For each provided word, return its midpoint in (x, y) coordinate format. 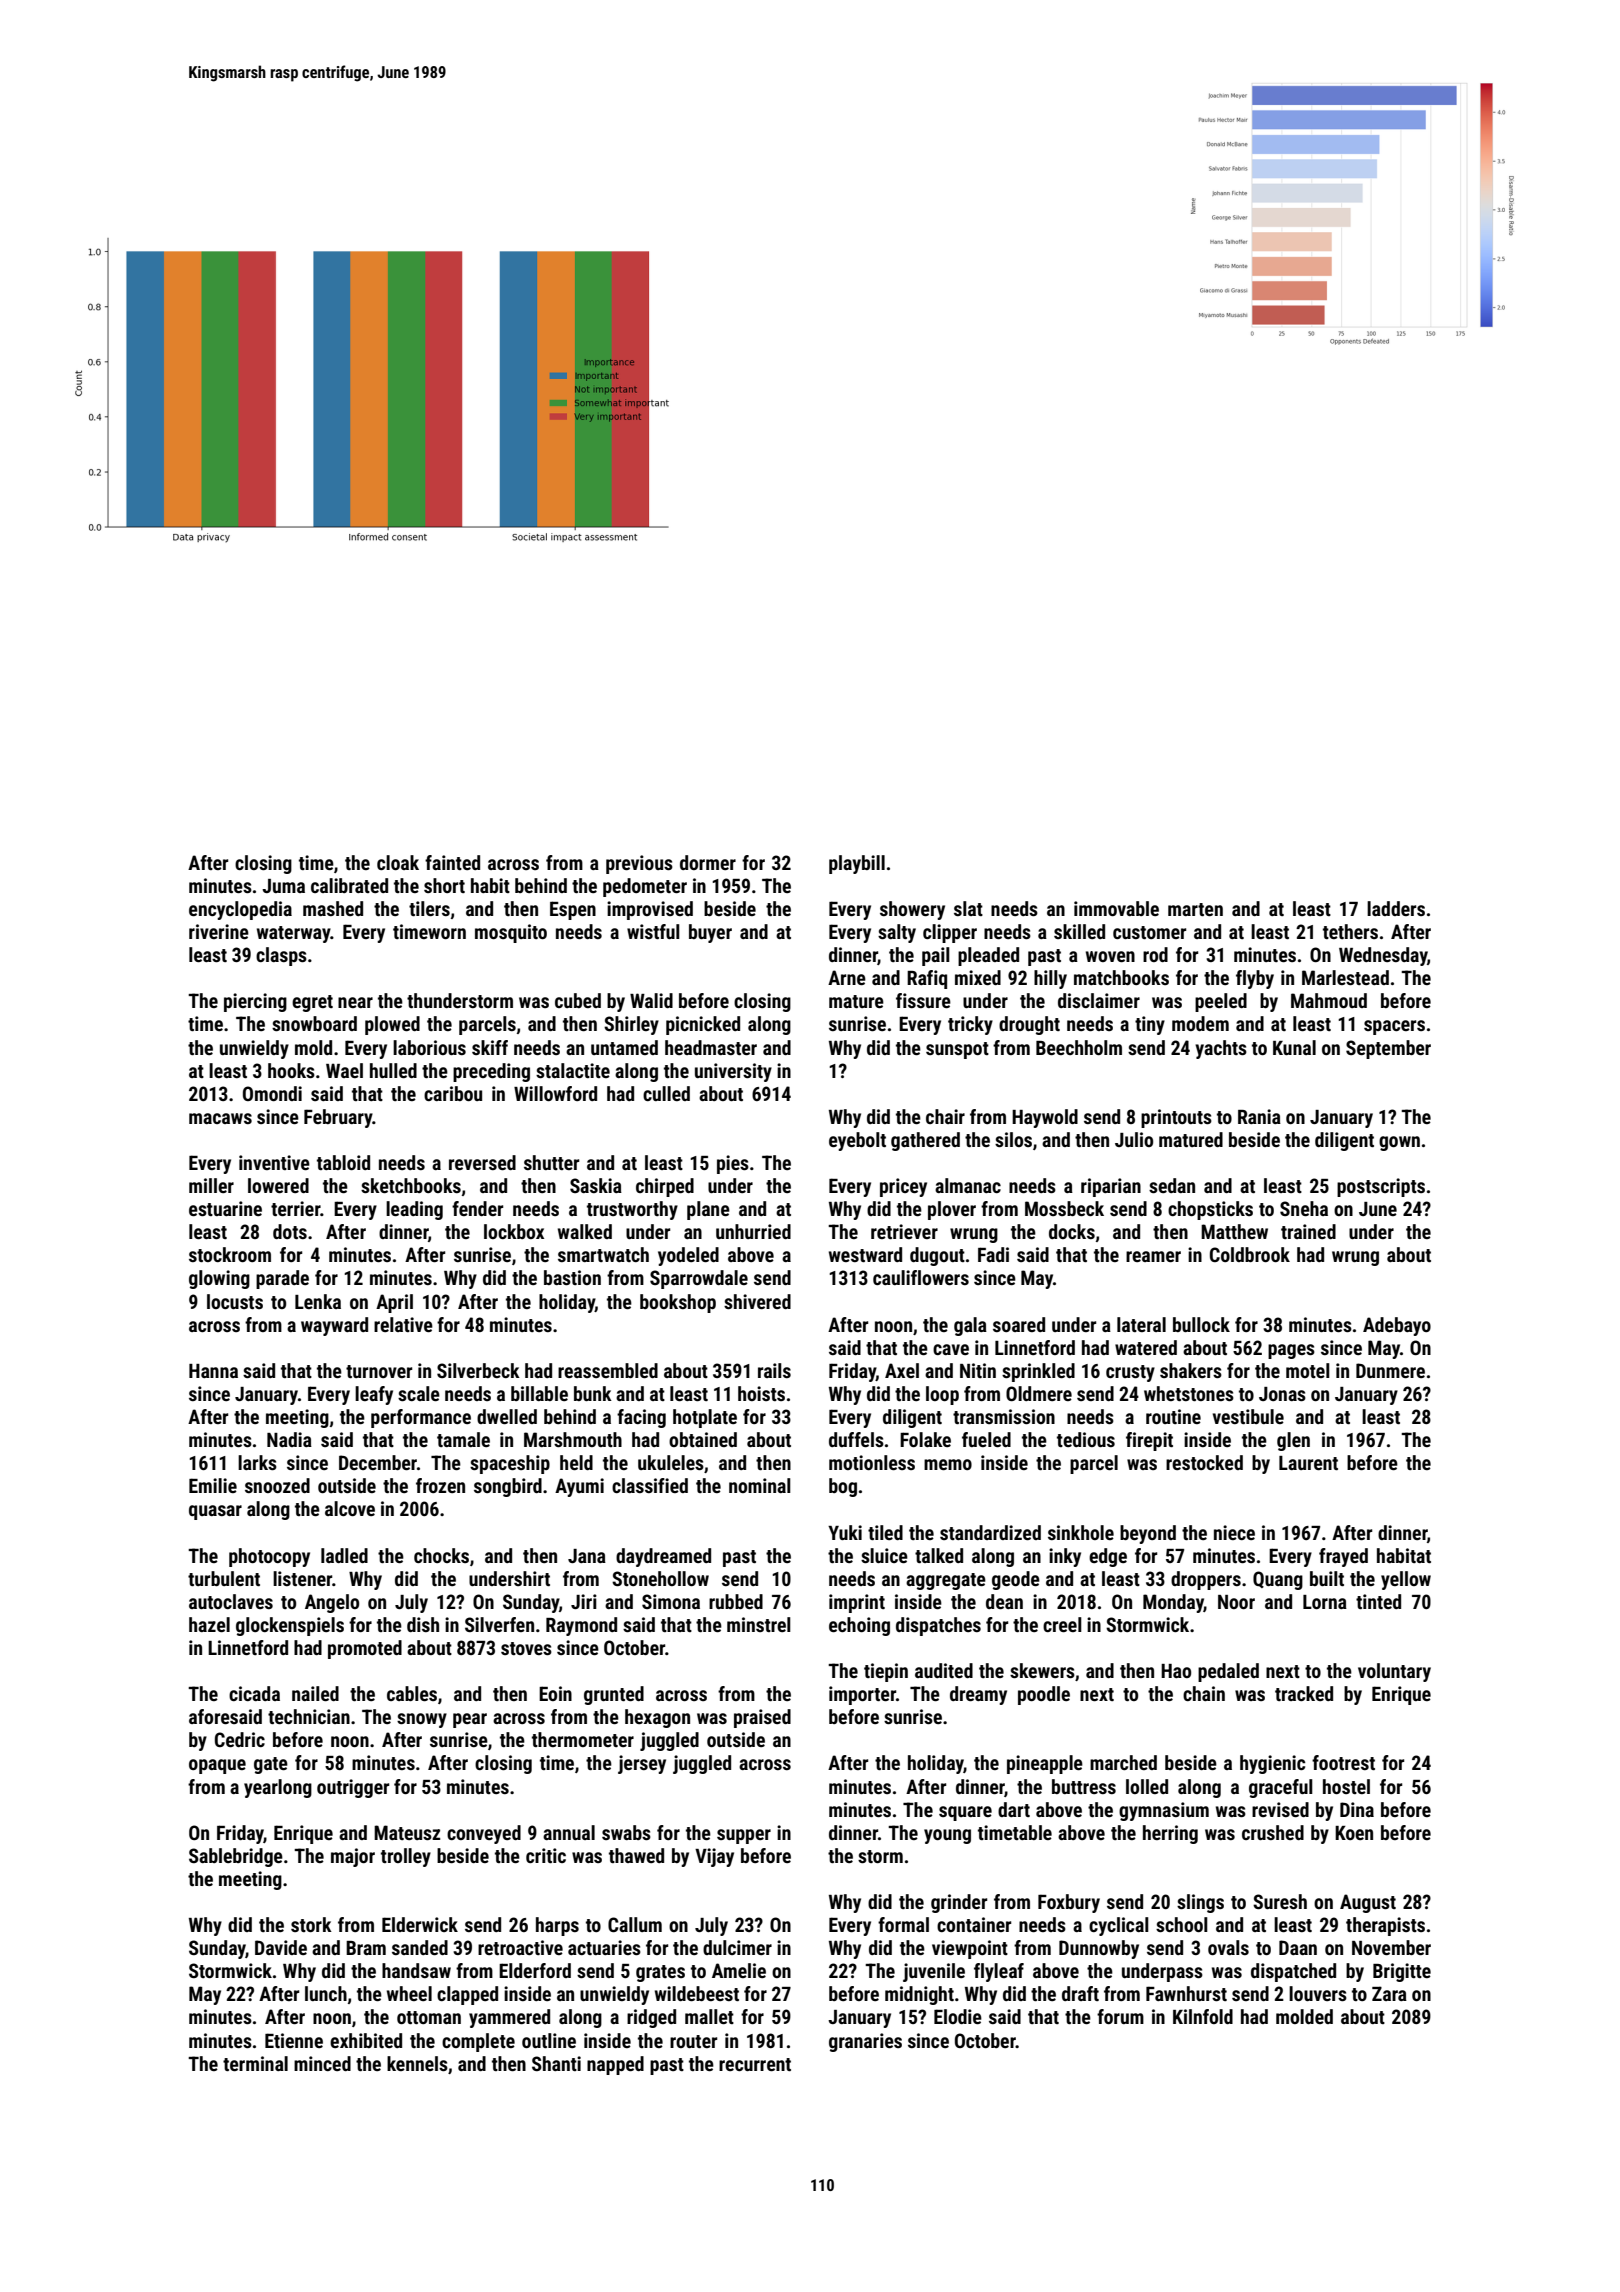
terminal (255, 2063)
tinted (1378, 1601)
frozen (440, 1485)
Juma (283, 886)
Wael (344, 1070)
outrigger (353, 1788)
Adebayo (1397, 1326)
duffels (856, 1439)
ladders (1396, 908)
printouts (1176, 1118)
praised (762, 1718)
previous (639, 864)
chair (945, 1116)
